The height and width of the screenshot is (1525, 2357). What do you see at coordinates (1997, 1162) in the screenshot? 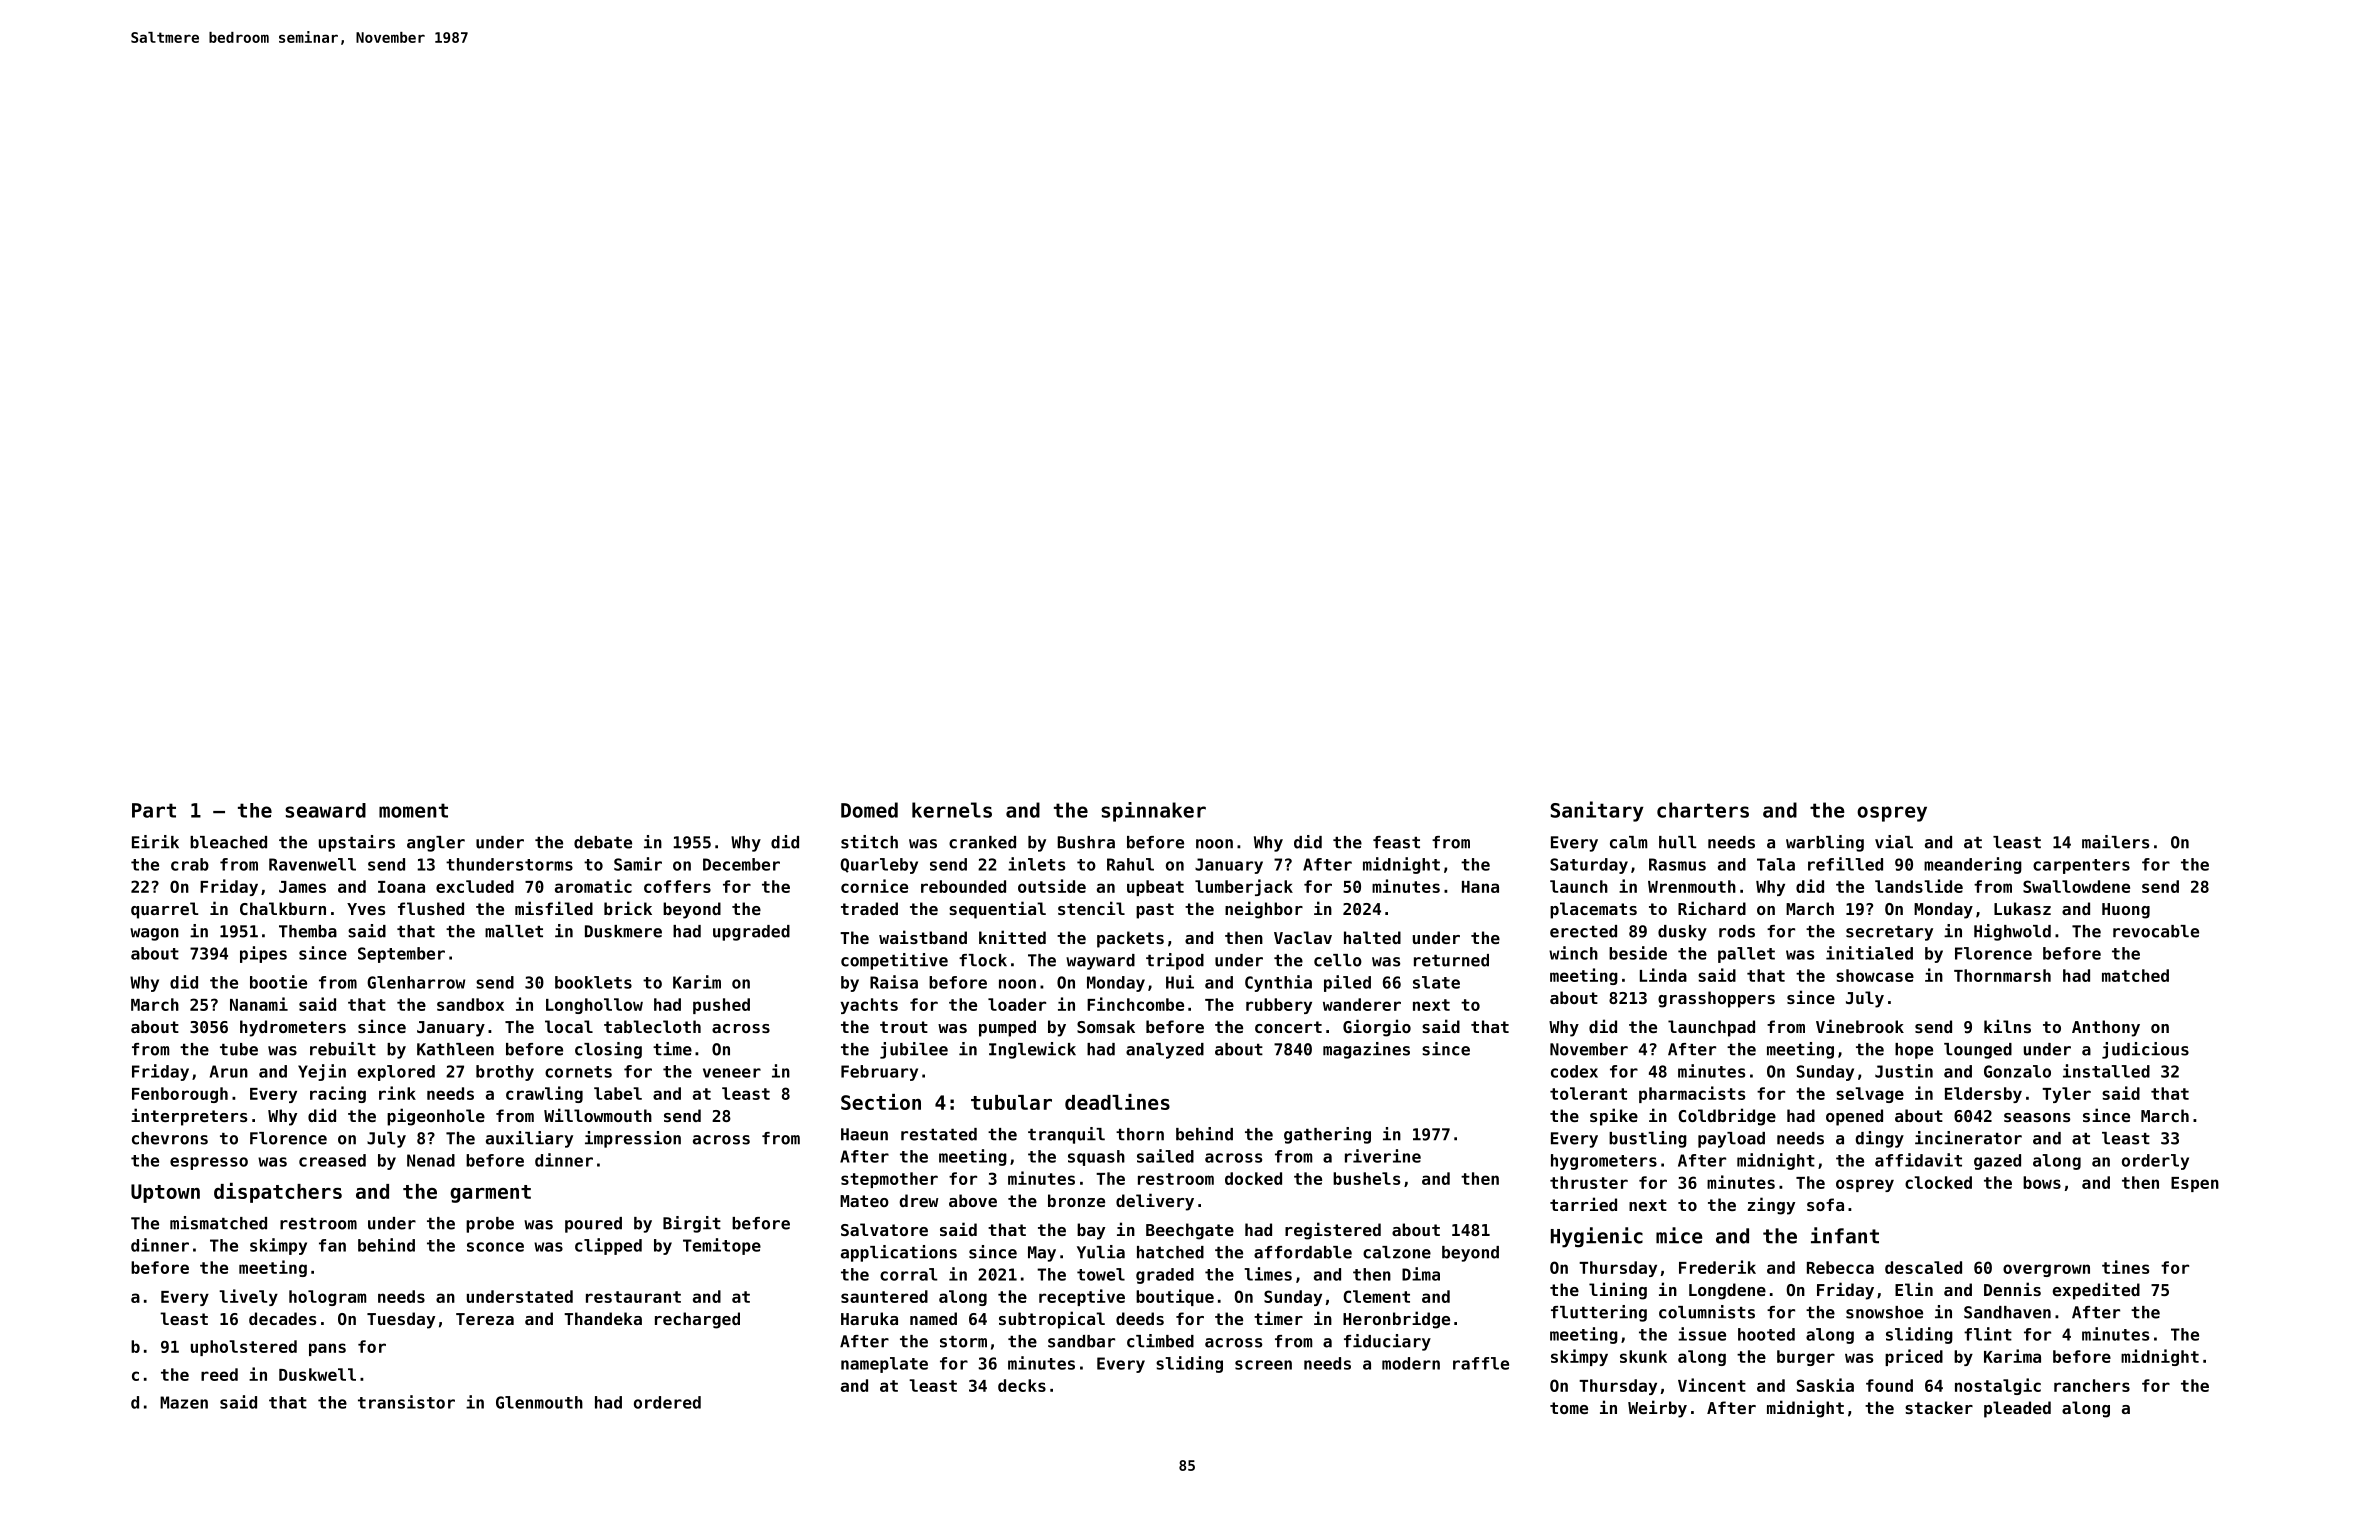
I see `gazed` at bounding box center [1997, 1162].
